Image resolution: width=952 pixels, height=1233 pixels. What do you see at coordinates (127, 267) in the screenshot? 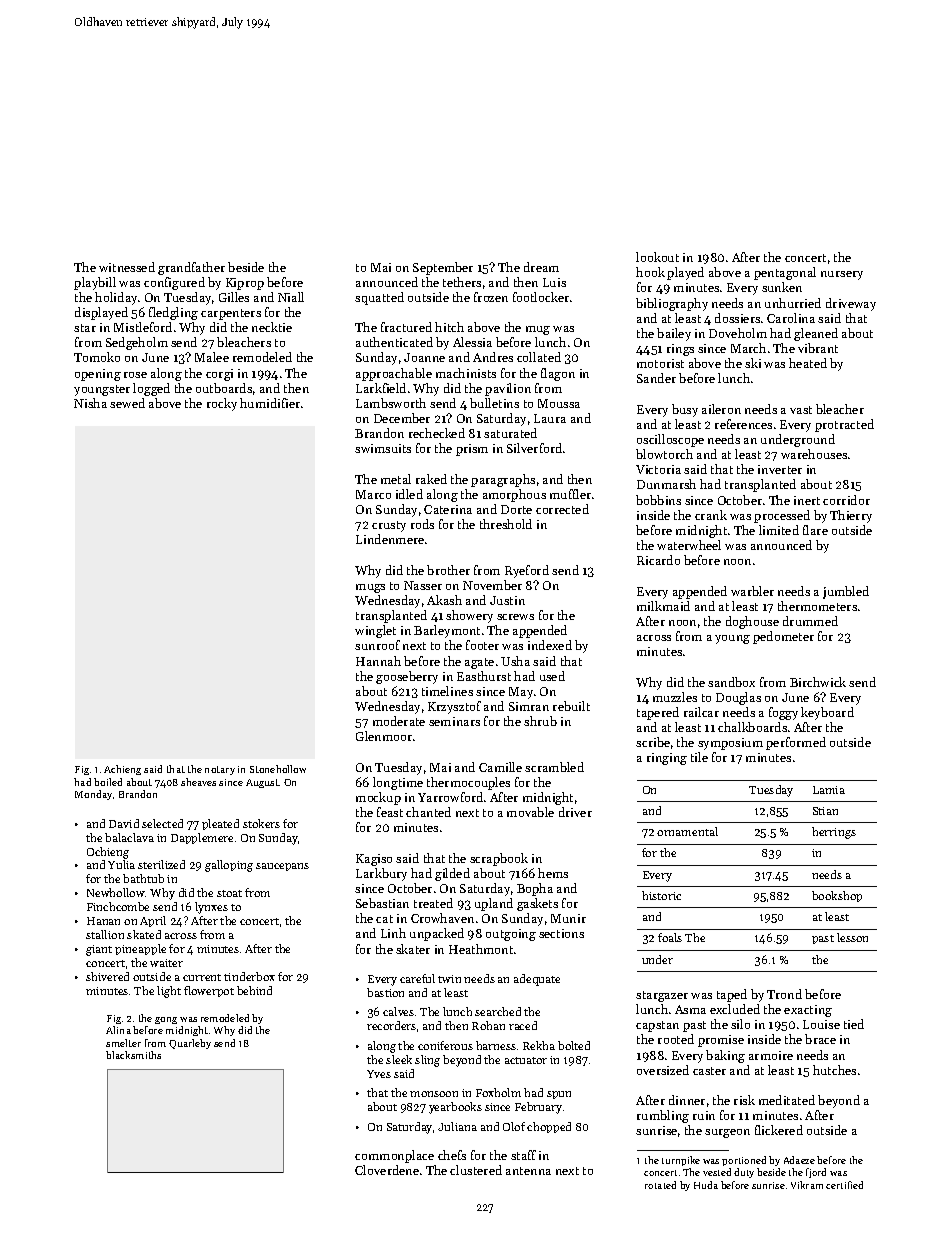
I see `witnessed` at bounding box center [127, 267].
